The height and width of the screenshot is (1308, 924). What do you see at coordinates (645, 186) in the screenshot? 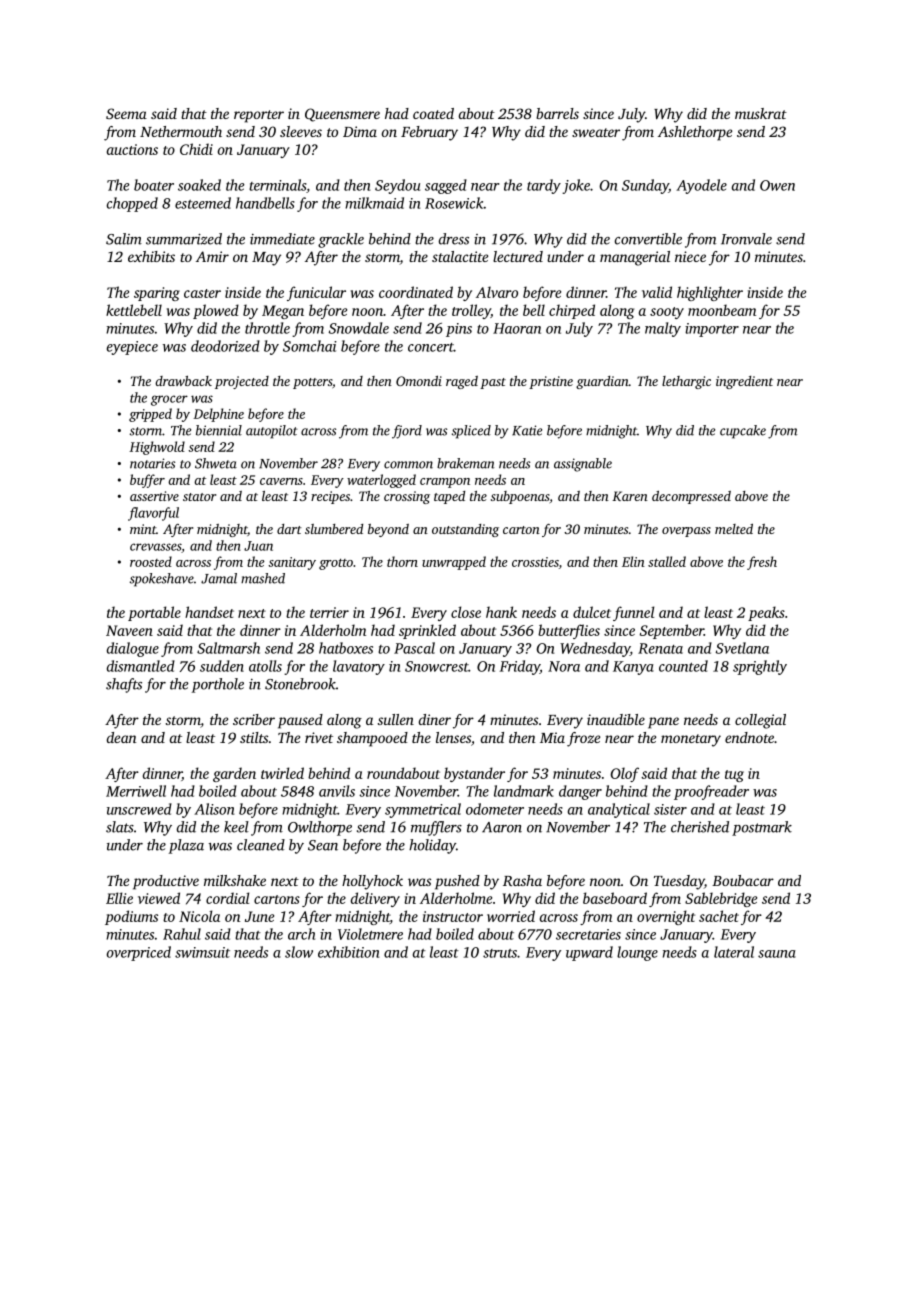
I see `Sunday` at bounding box center [645, 186].
